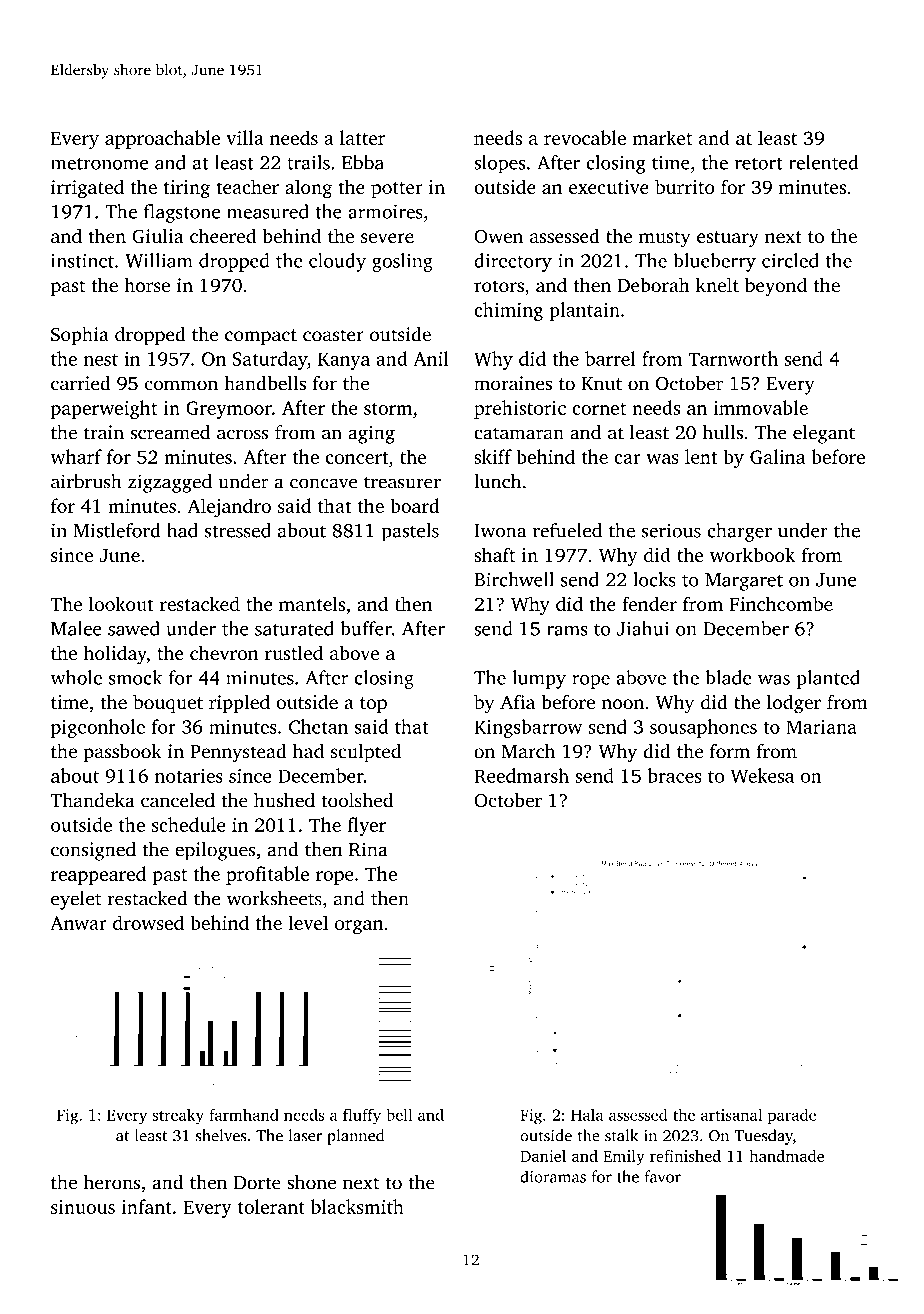 The height and width of the image is (1314, 924). Describe the element at coordinates (357, 800) in the image. I see `toolshed` at that location.
